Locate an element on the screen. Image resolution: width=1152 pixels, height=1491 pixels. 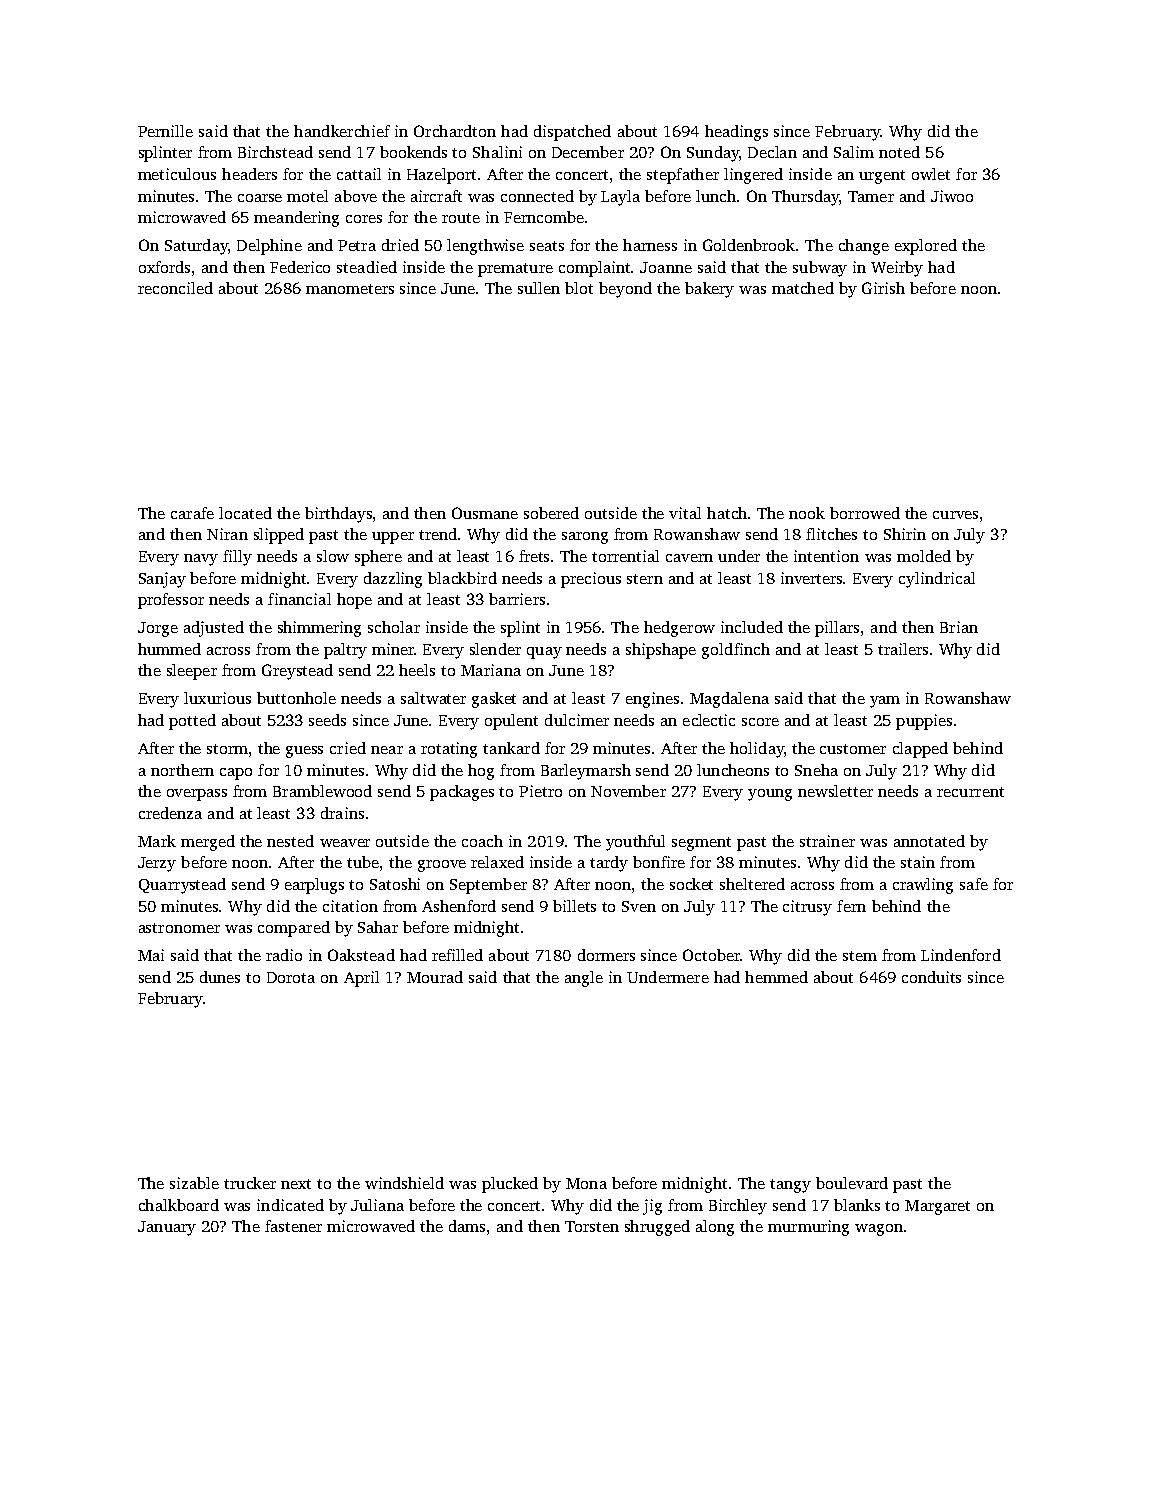
cattail is located at coordinates (359, 174).
